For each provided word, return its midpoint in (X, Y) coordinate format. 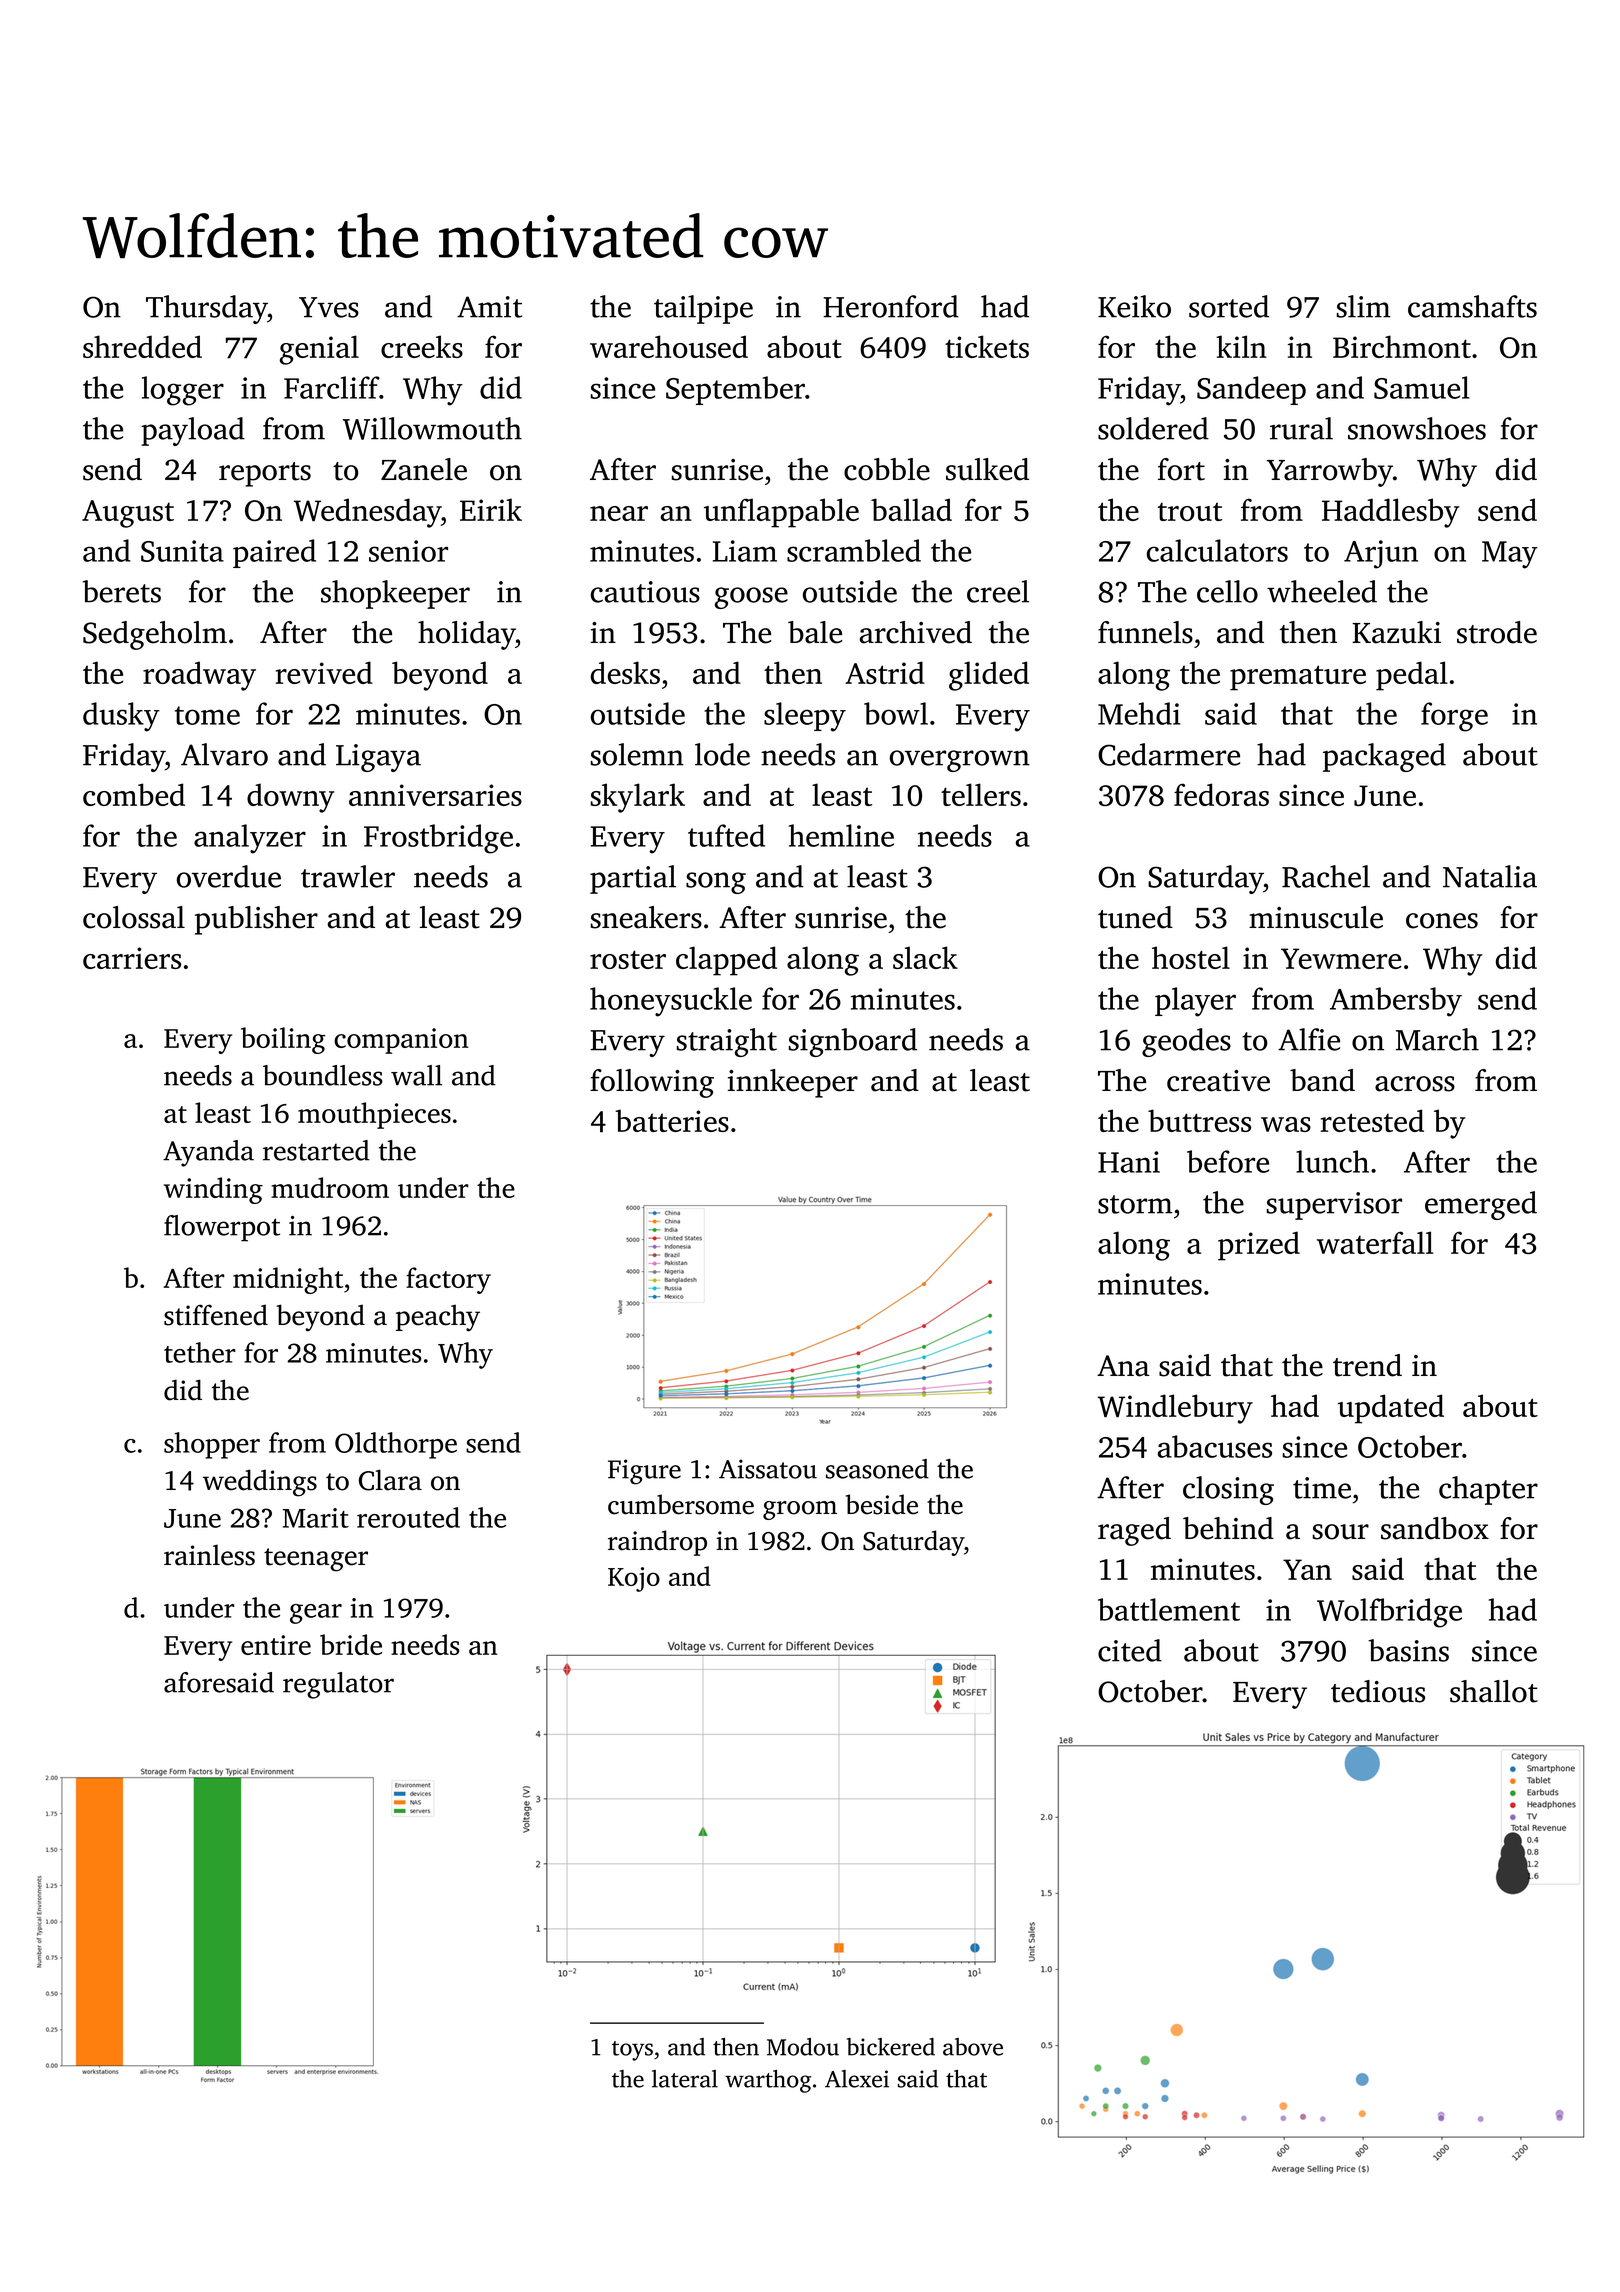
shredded (142, 346)
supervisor (1334, 1206)
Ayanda (208, 1153)
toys (632, 2051)
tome (207, 715)
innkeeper (793, 1083)
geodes (1186, 1042)
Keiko (1134, 306)
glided (989, 676)
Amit (489, 307)
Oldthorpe (396, 1445)
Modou (803, 2047)
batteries (672, 1120)
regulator (338, 1685)
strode (1497, 632)
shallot (1494, 1691)
